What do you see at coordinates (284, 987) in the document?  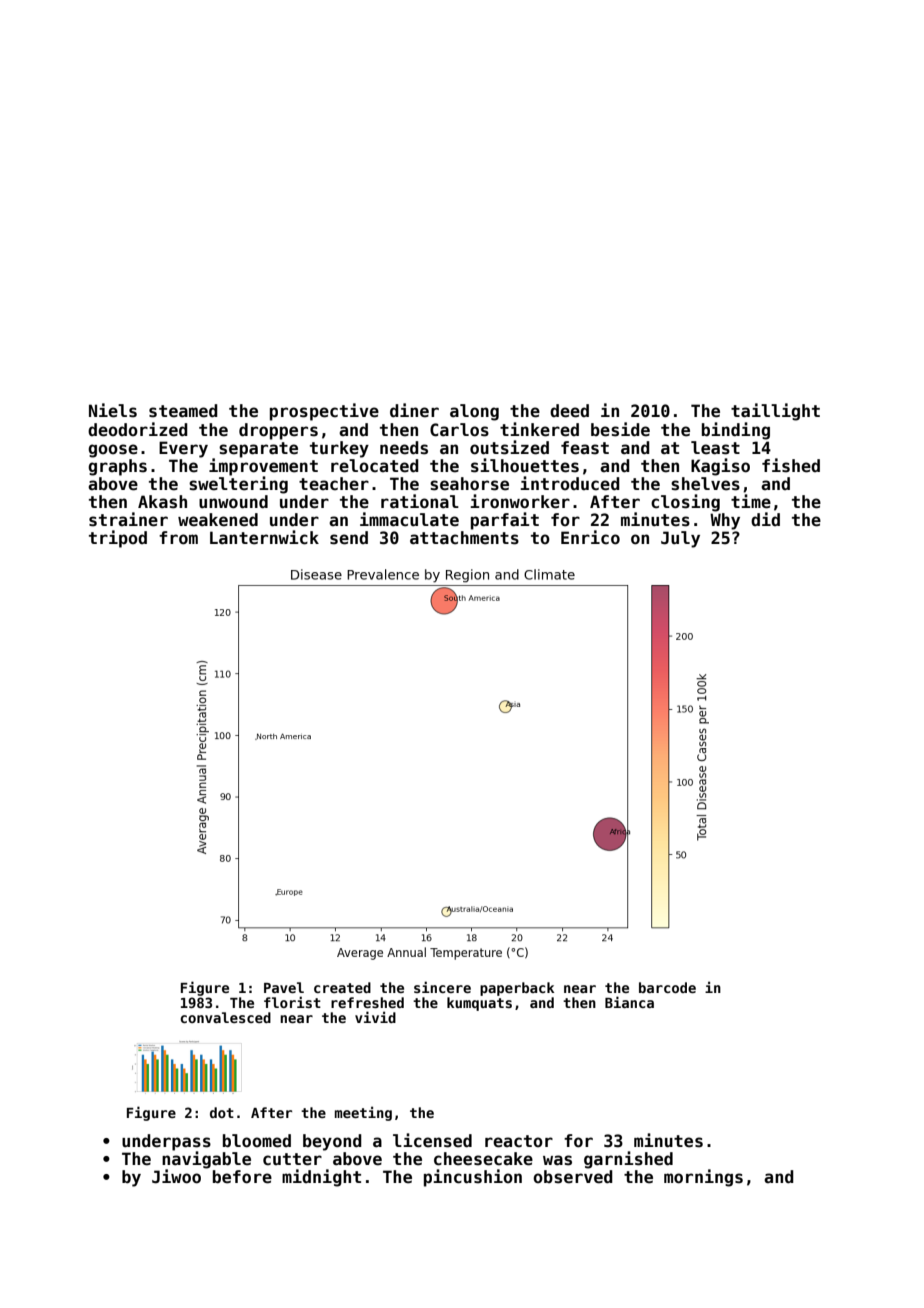 I see `Pavel` at bounding box center [284, 987].
